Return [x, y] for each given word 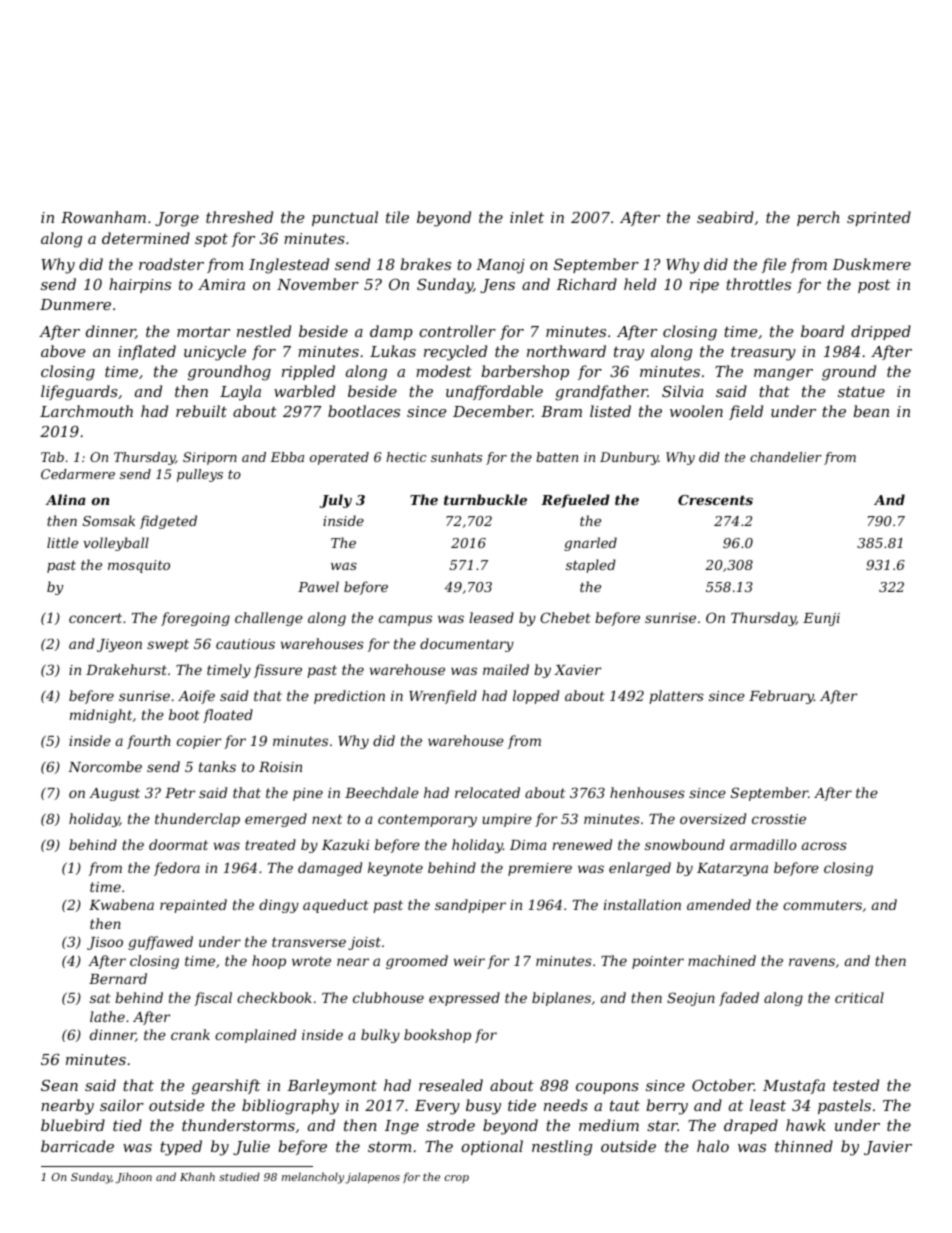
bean [871, 411]
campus [405, 620]
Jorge [177, 219]
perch [818, 218]
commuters [822, 905]
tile [397, 217]
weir [469, 961]
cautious [245, 644]
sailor [122, 1105]
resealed [451, 1085]
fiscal [213, 999]
